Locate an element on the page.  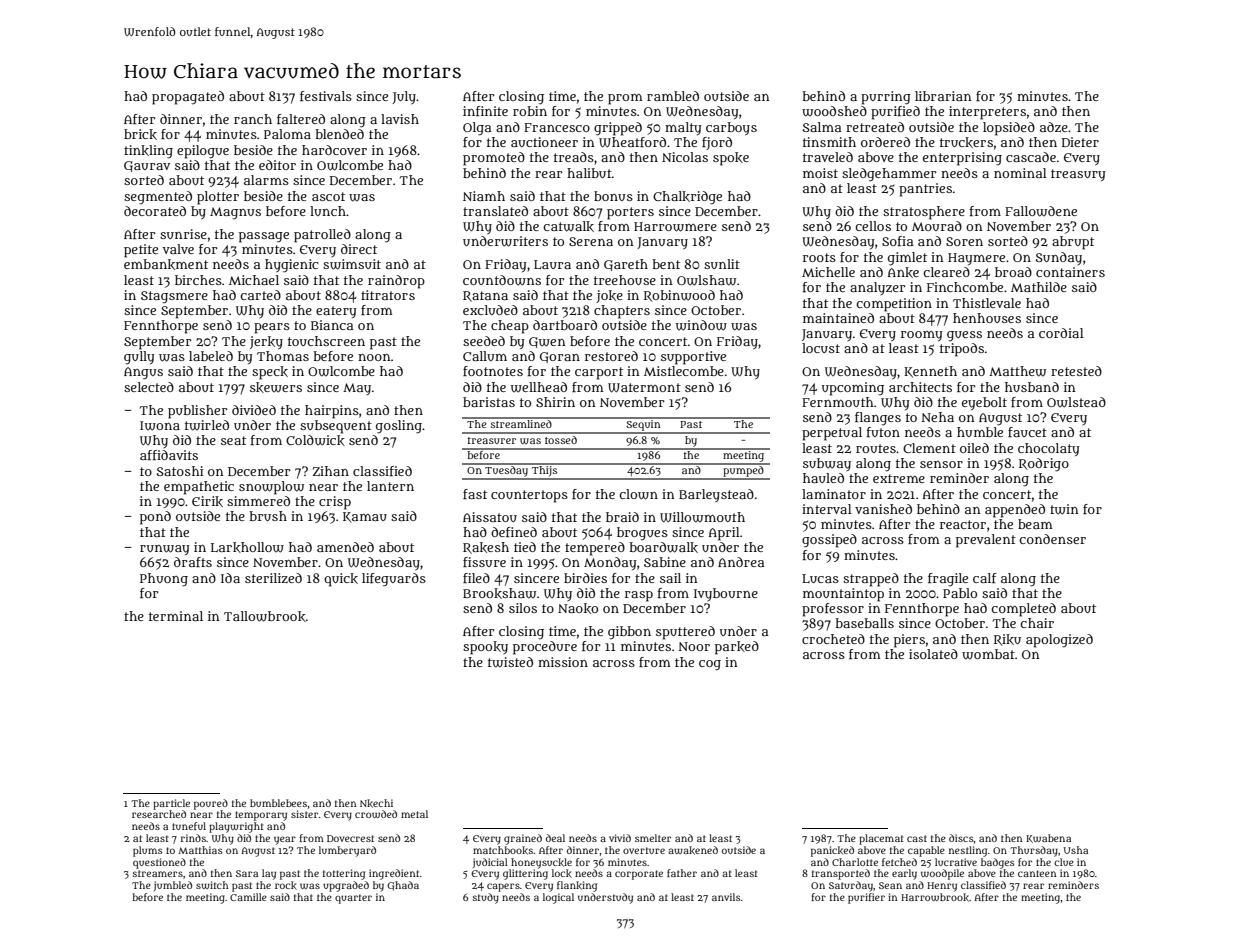
plotter is located at coordinates (218, 198).
